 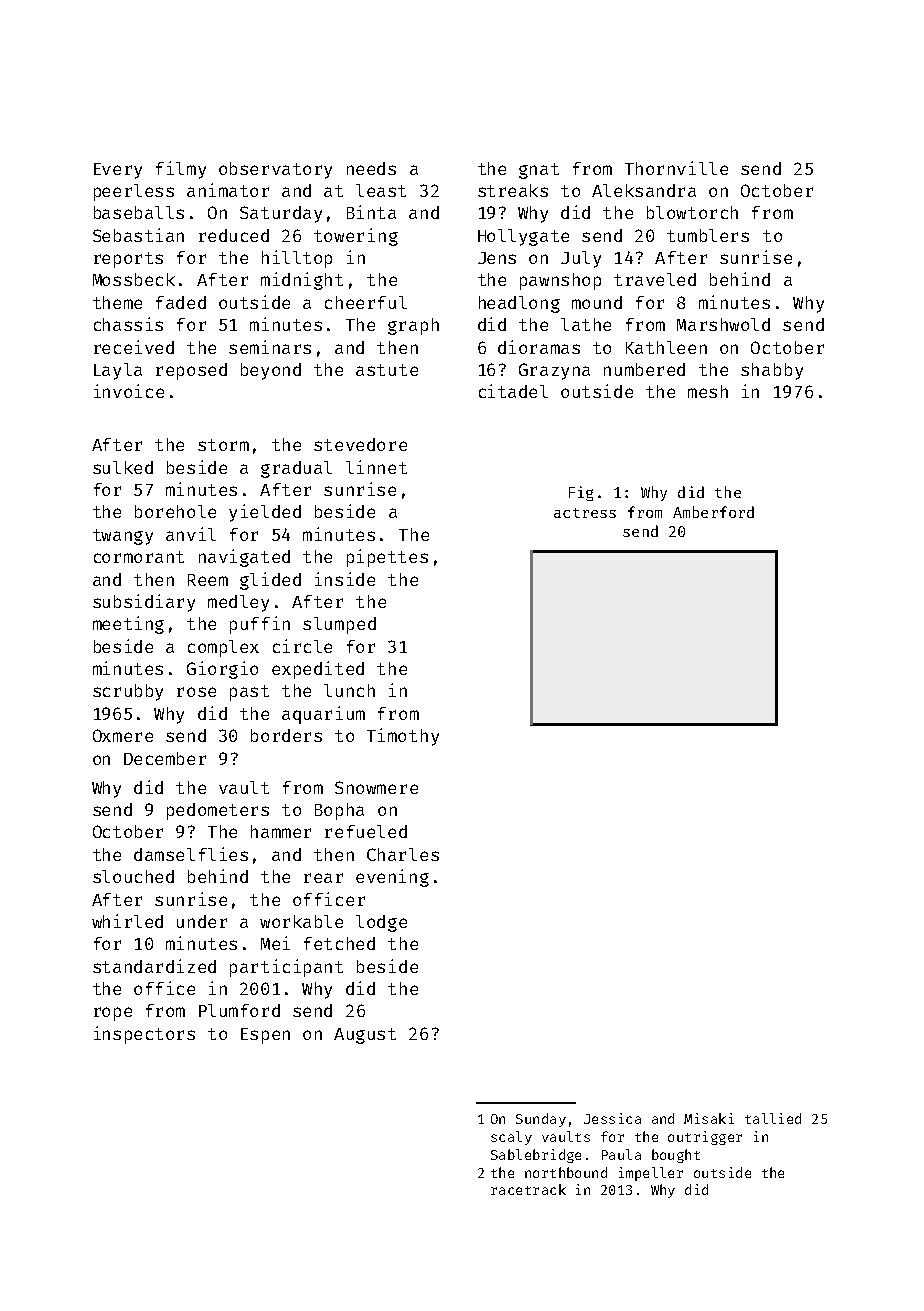 I want to click on Amberford, so click(x=713, y=512).
